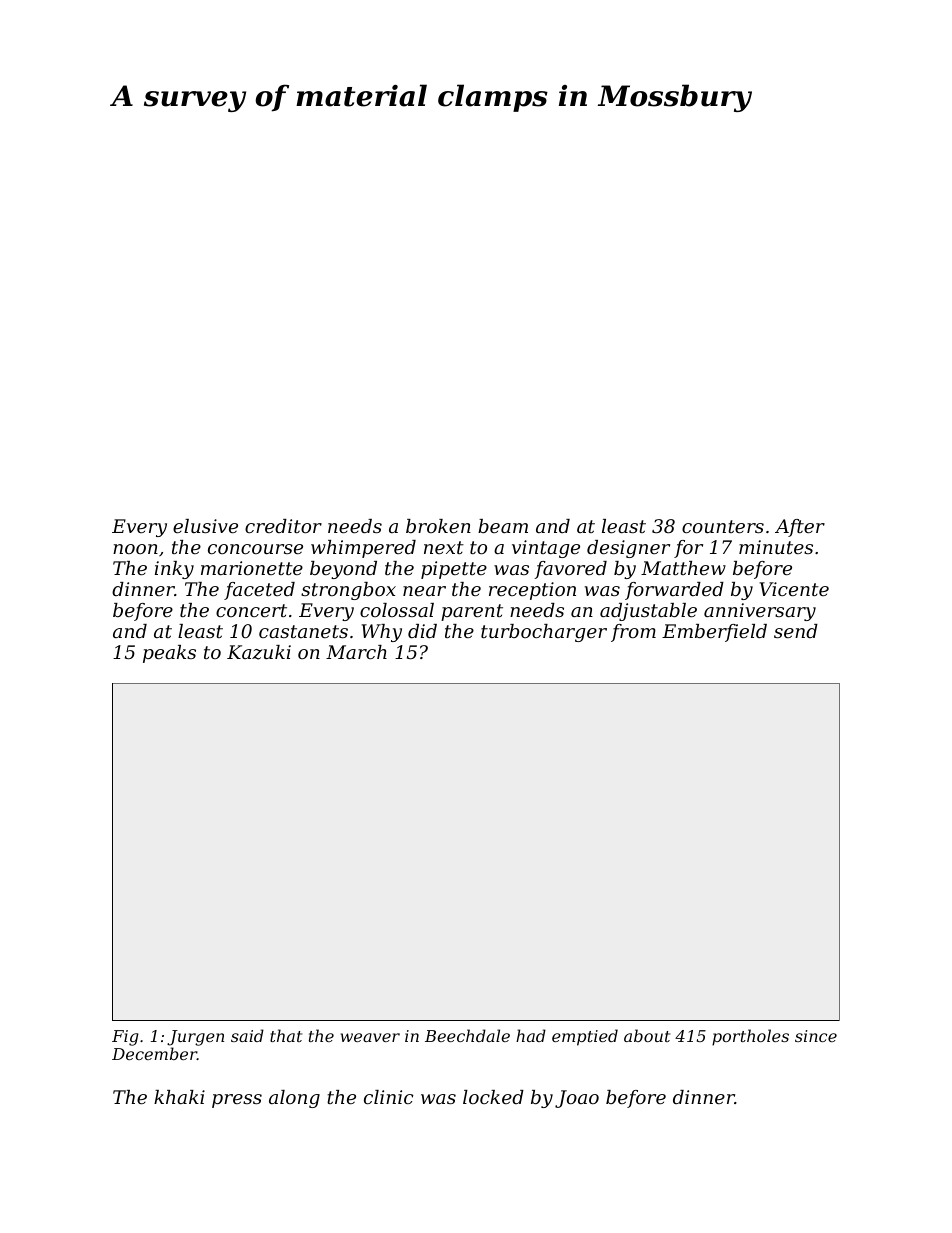 This screenshot has height=1233, width=952. Describe the element at coordinates (800, 528) in the screenshot. I see `After` at that location.
